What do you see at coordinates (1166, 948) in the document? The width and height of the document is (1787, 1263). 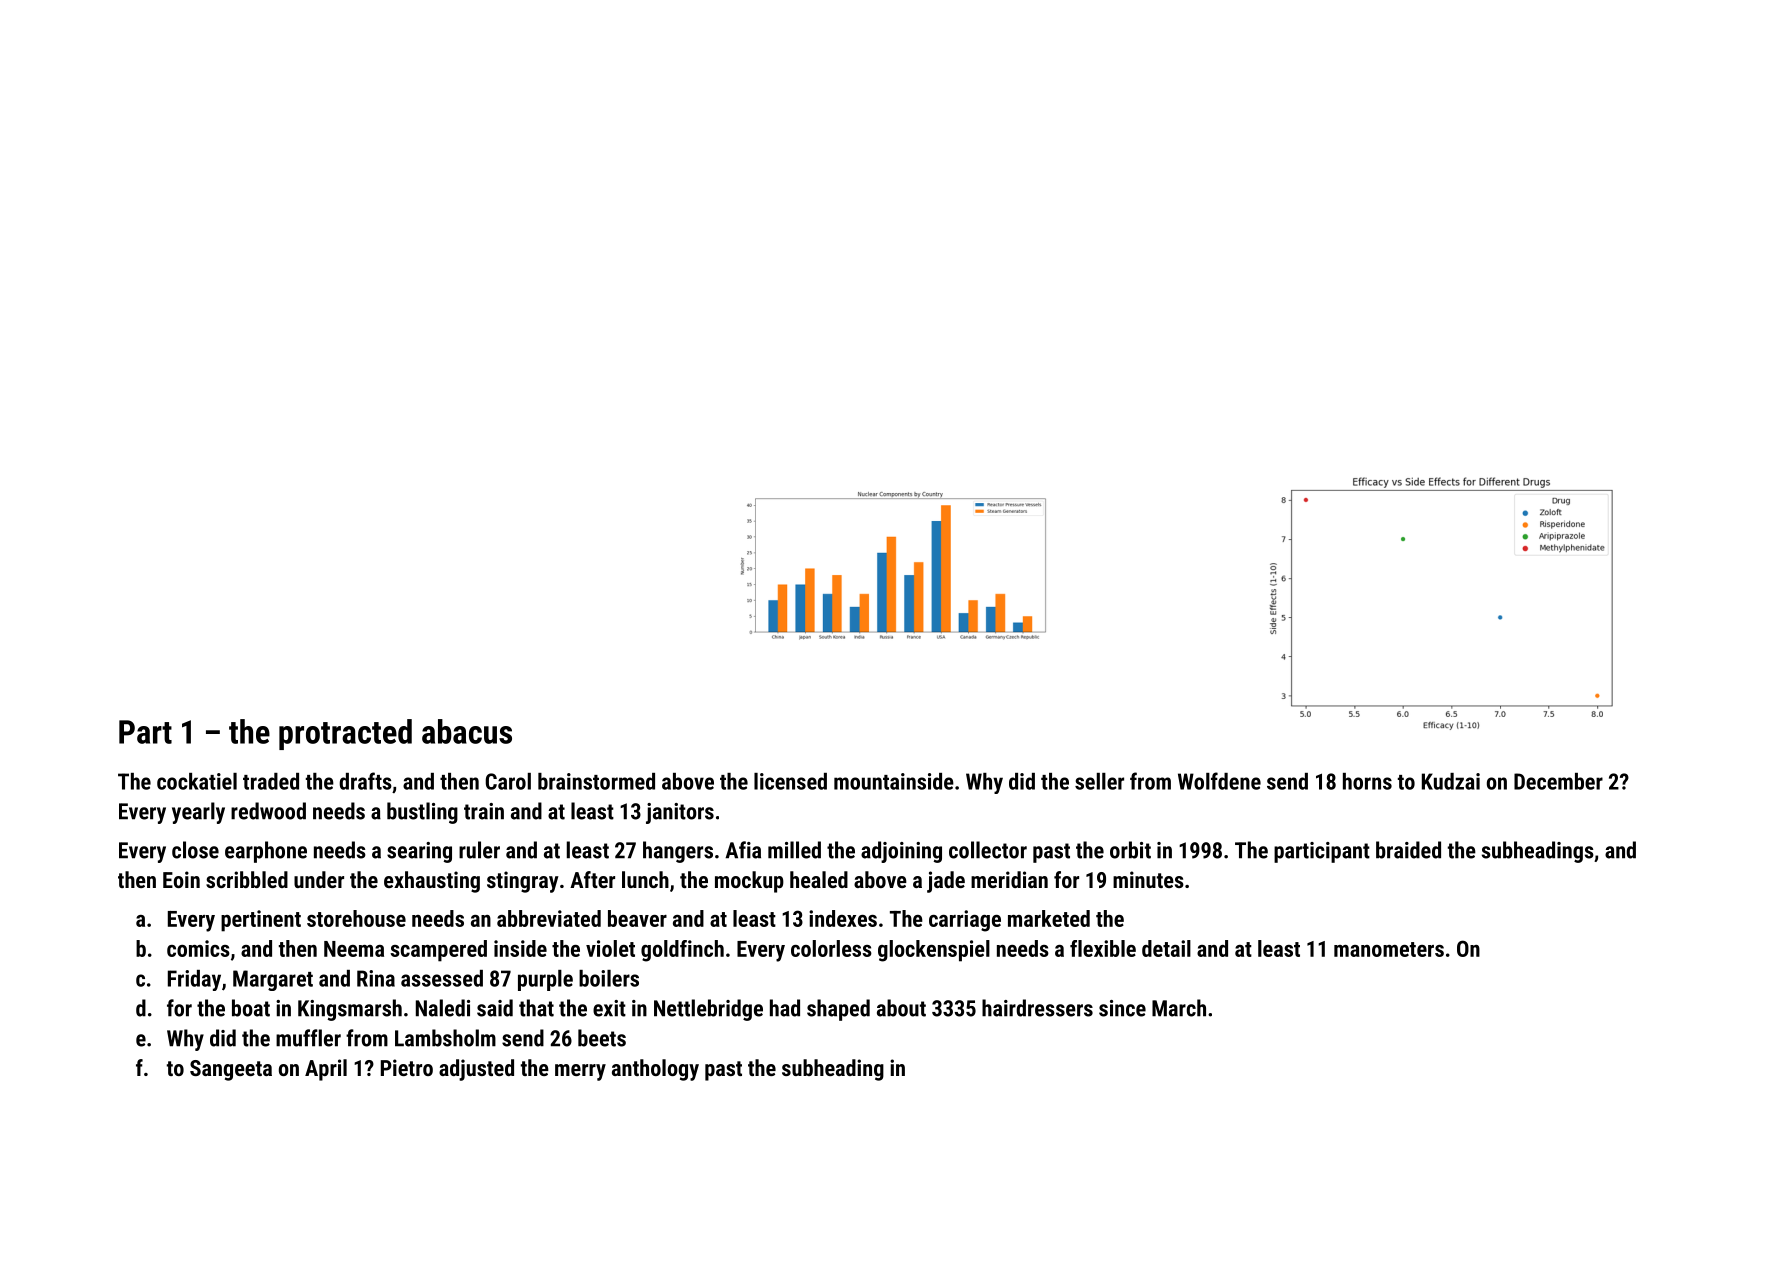 I see `detail` at bounding box center [1166, 948].
